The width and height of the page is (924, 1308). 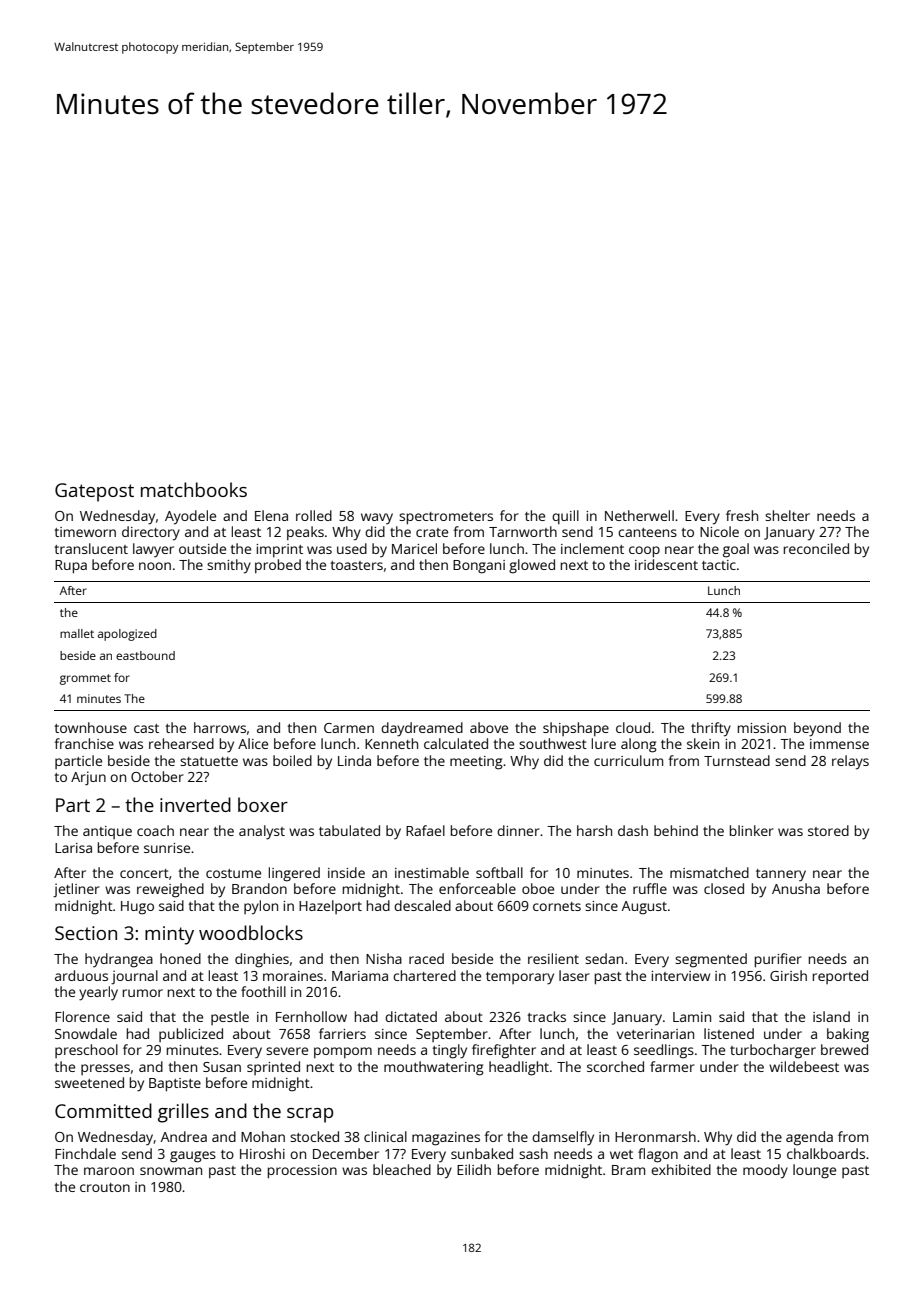 What do you see at coordinates (787, 515) in the page?
I see `shelter` at bounding box center [787, 515].
